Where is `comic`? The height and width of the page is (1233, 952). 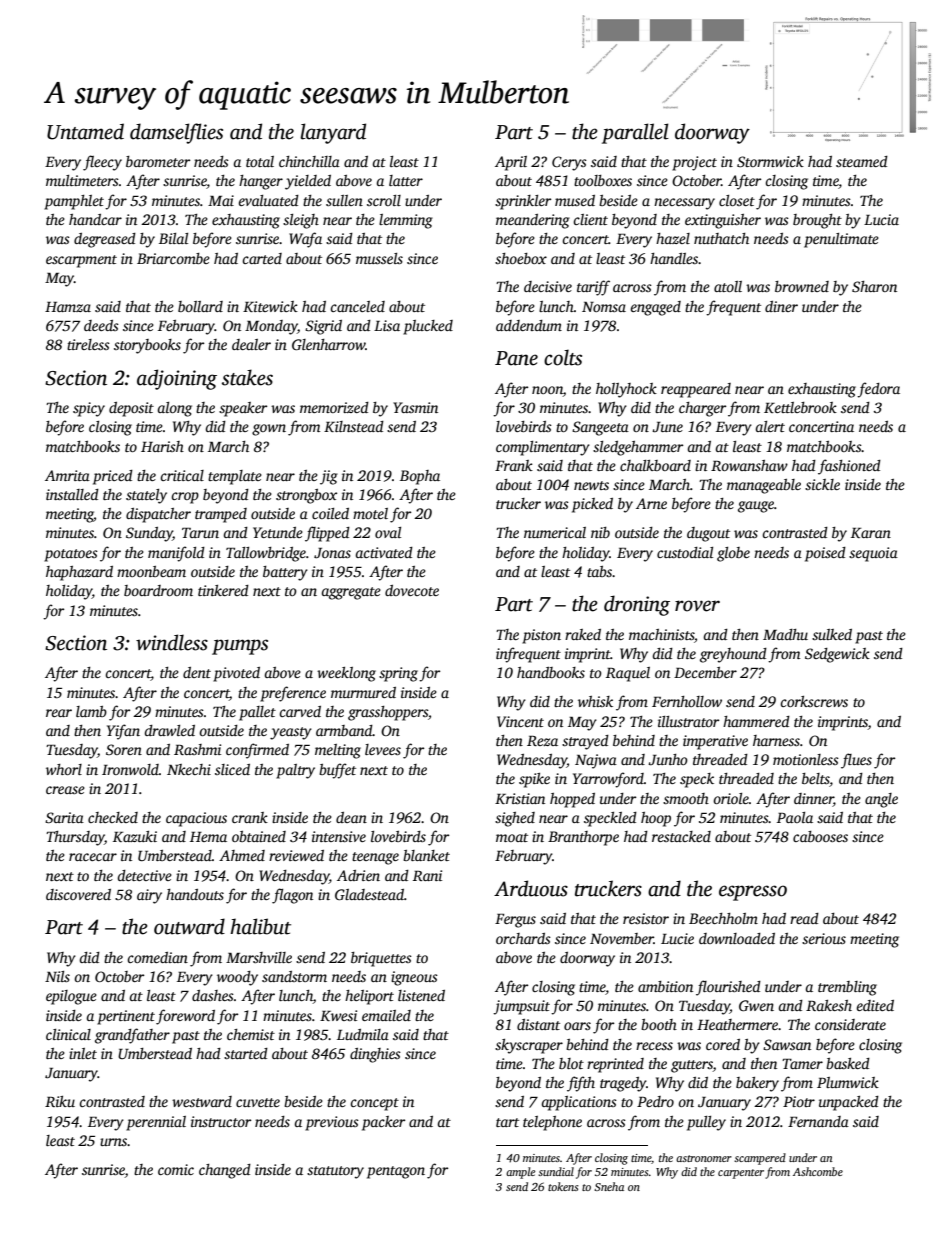
comic is located at coordinates (176, 1169).
